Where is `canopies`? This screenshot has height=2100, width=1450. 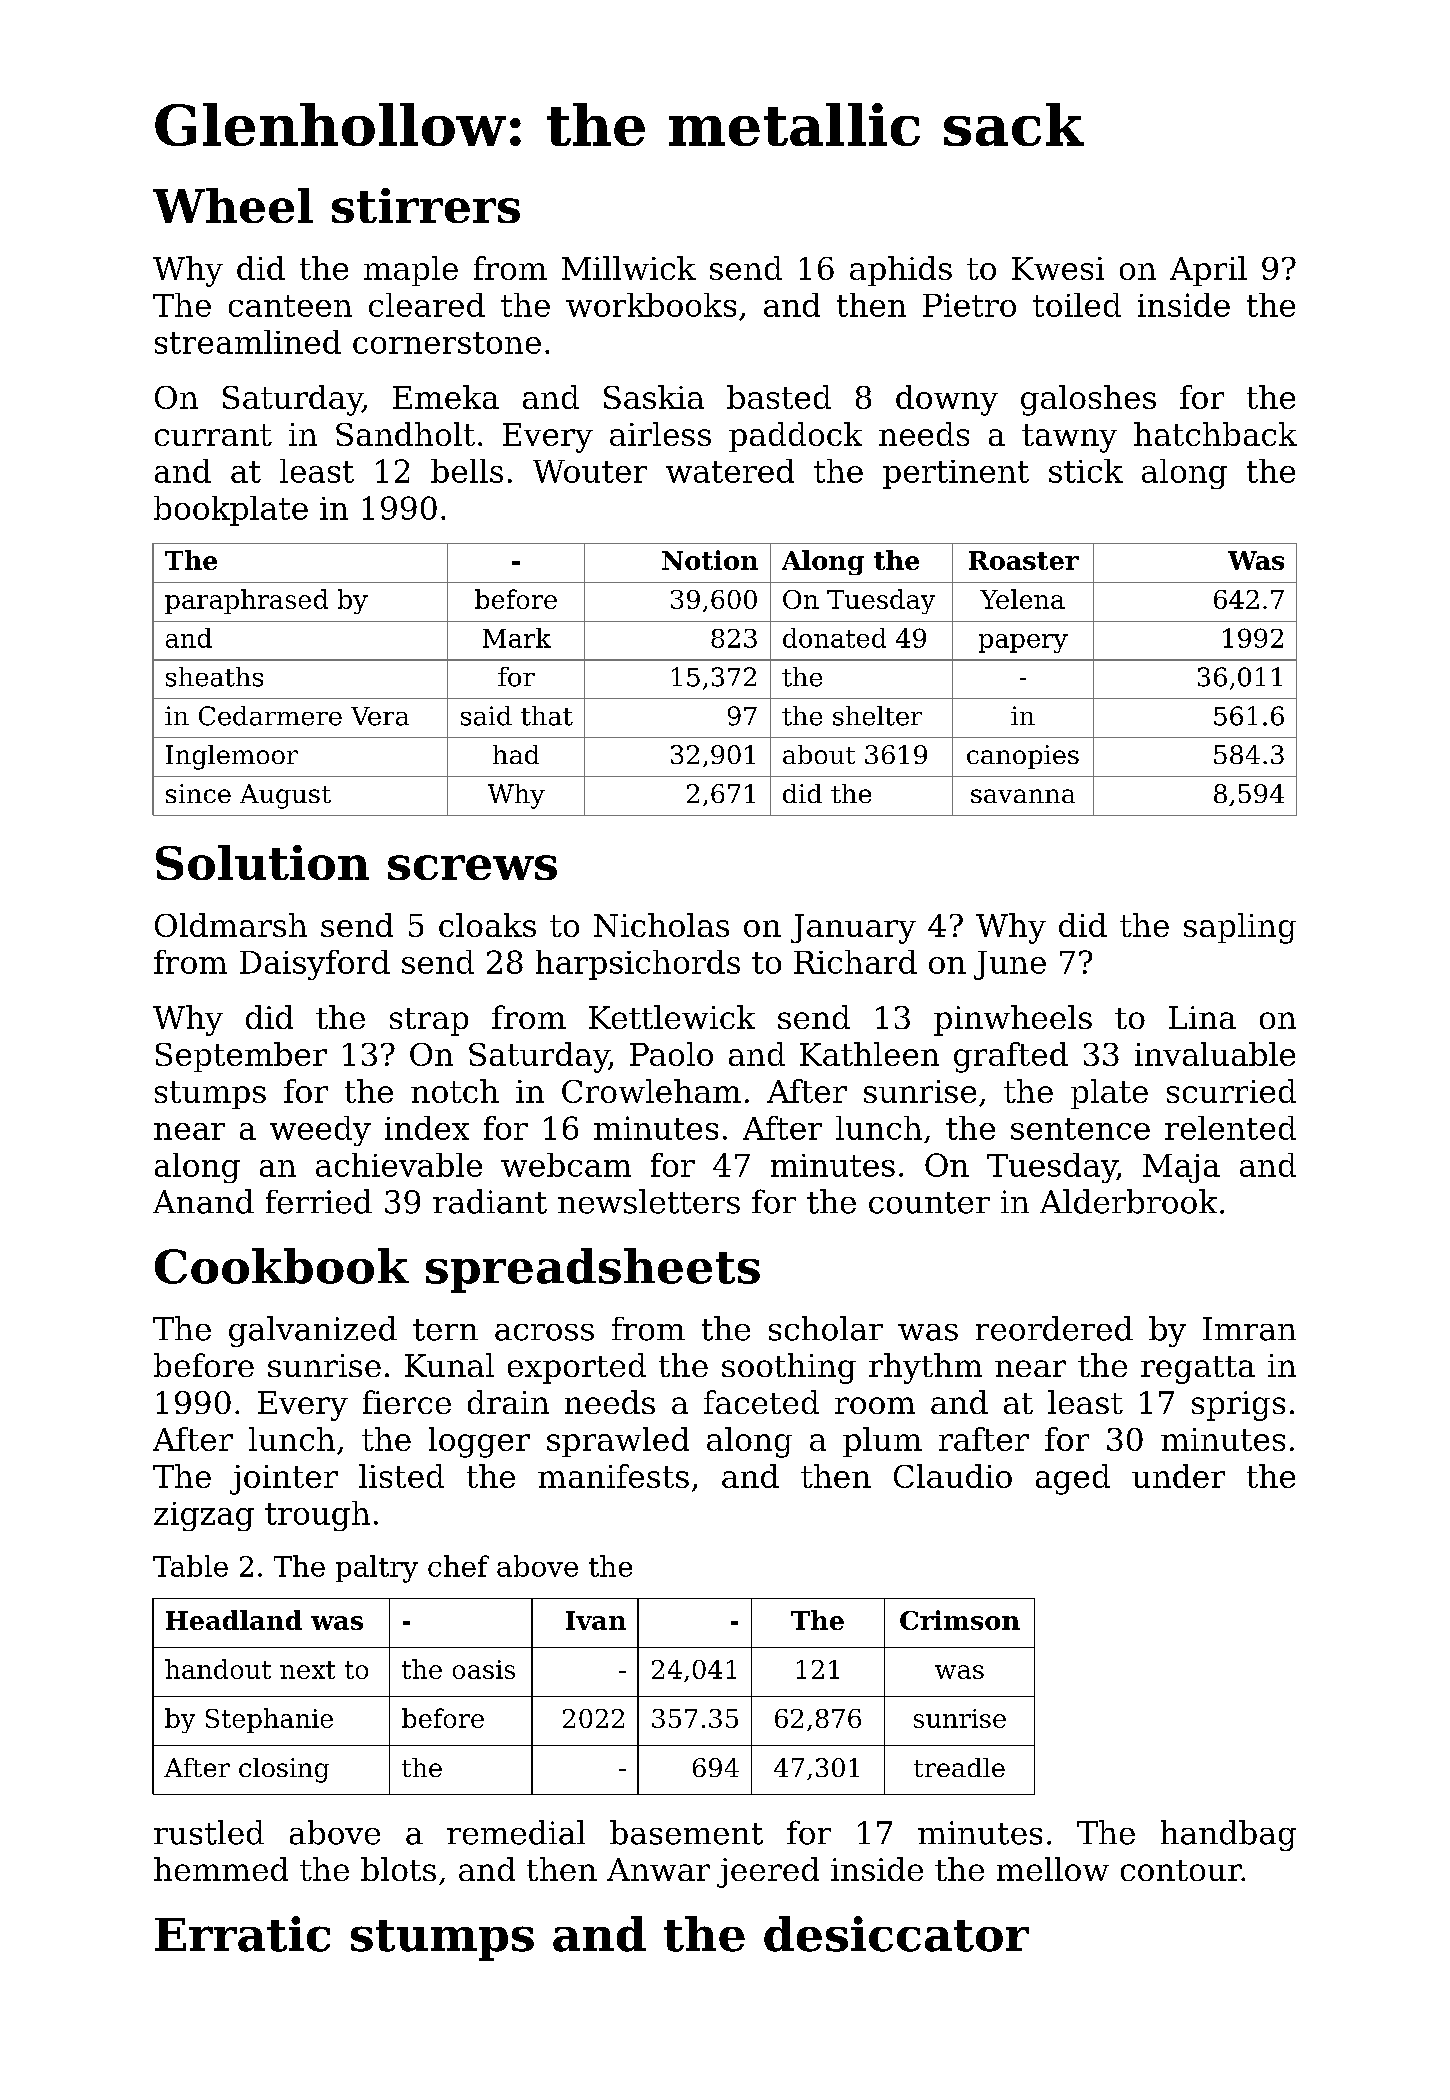 canopies is located at coordinates (1023, 757).
